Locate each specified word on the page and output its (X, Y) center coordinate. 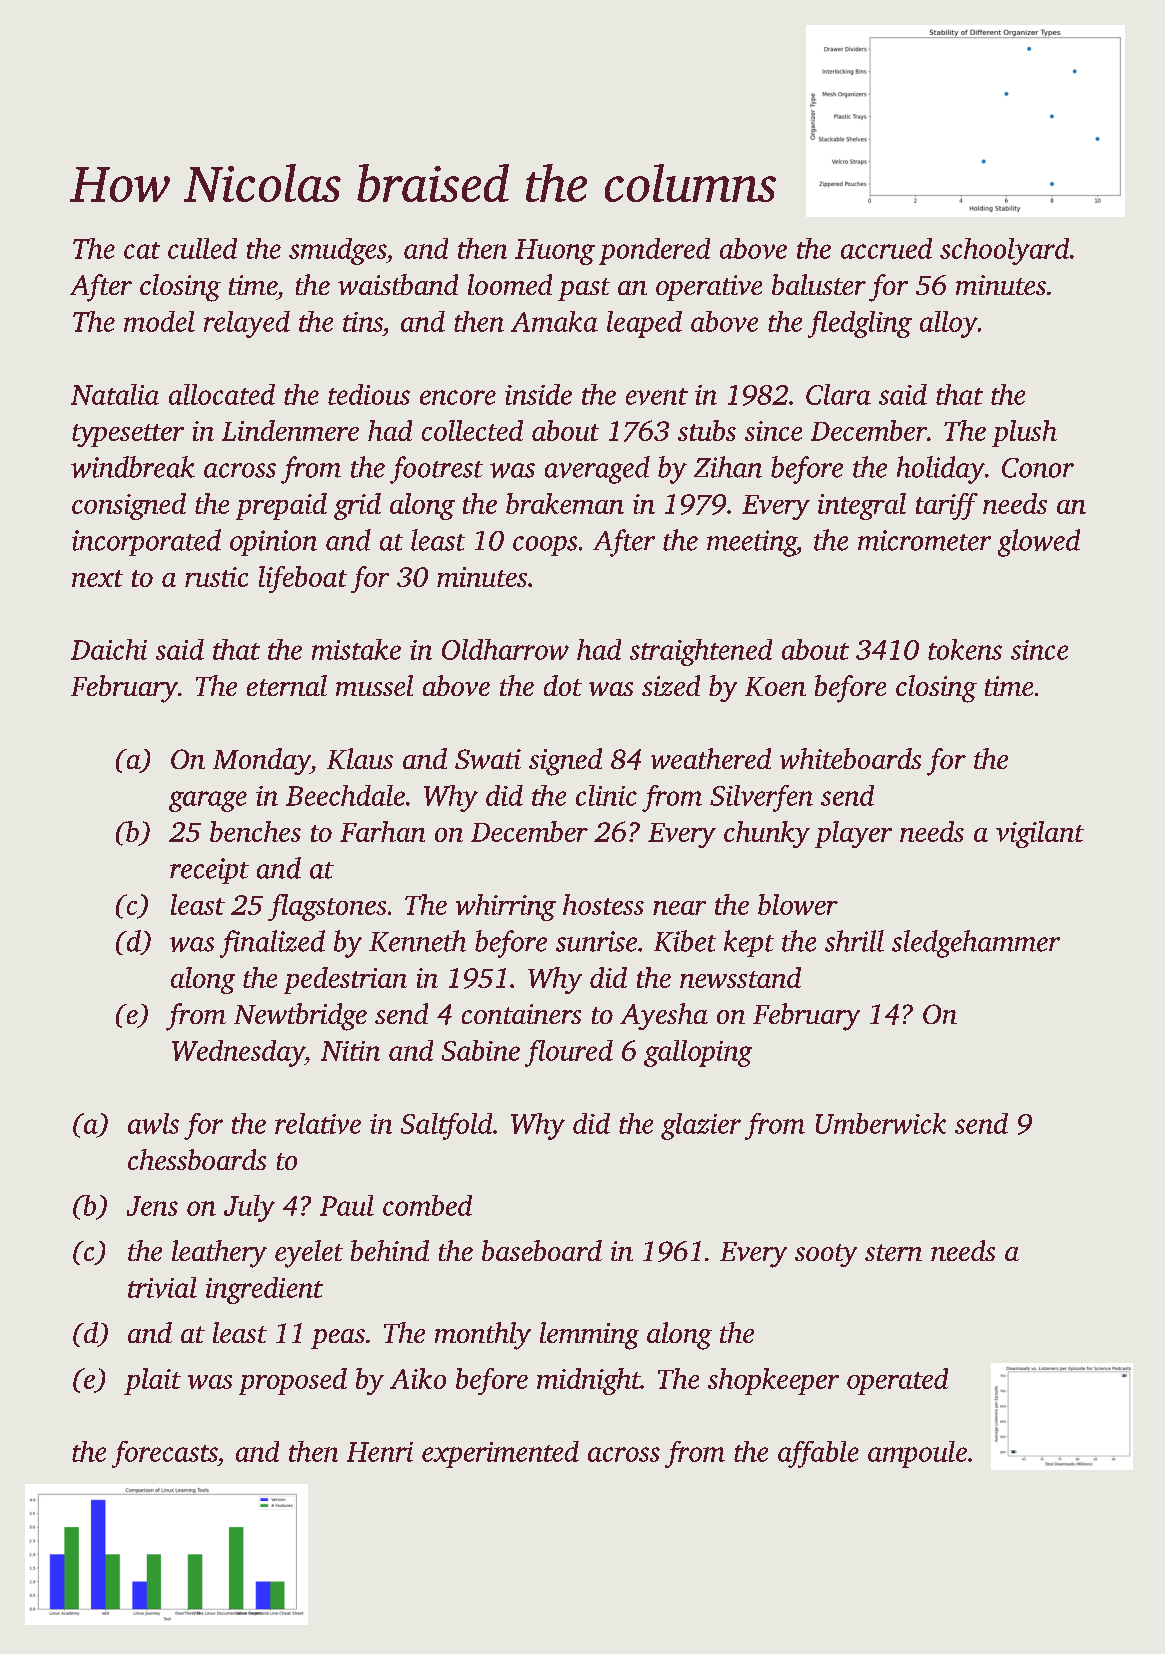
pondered (654, 251)
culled (202, 248)
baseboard (542, 1250)
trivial (162, 1287)
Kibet (685, 941)
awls (153, 1123)
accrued (886, 248)
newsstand (740, 977)
